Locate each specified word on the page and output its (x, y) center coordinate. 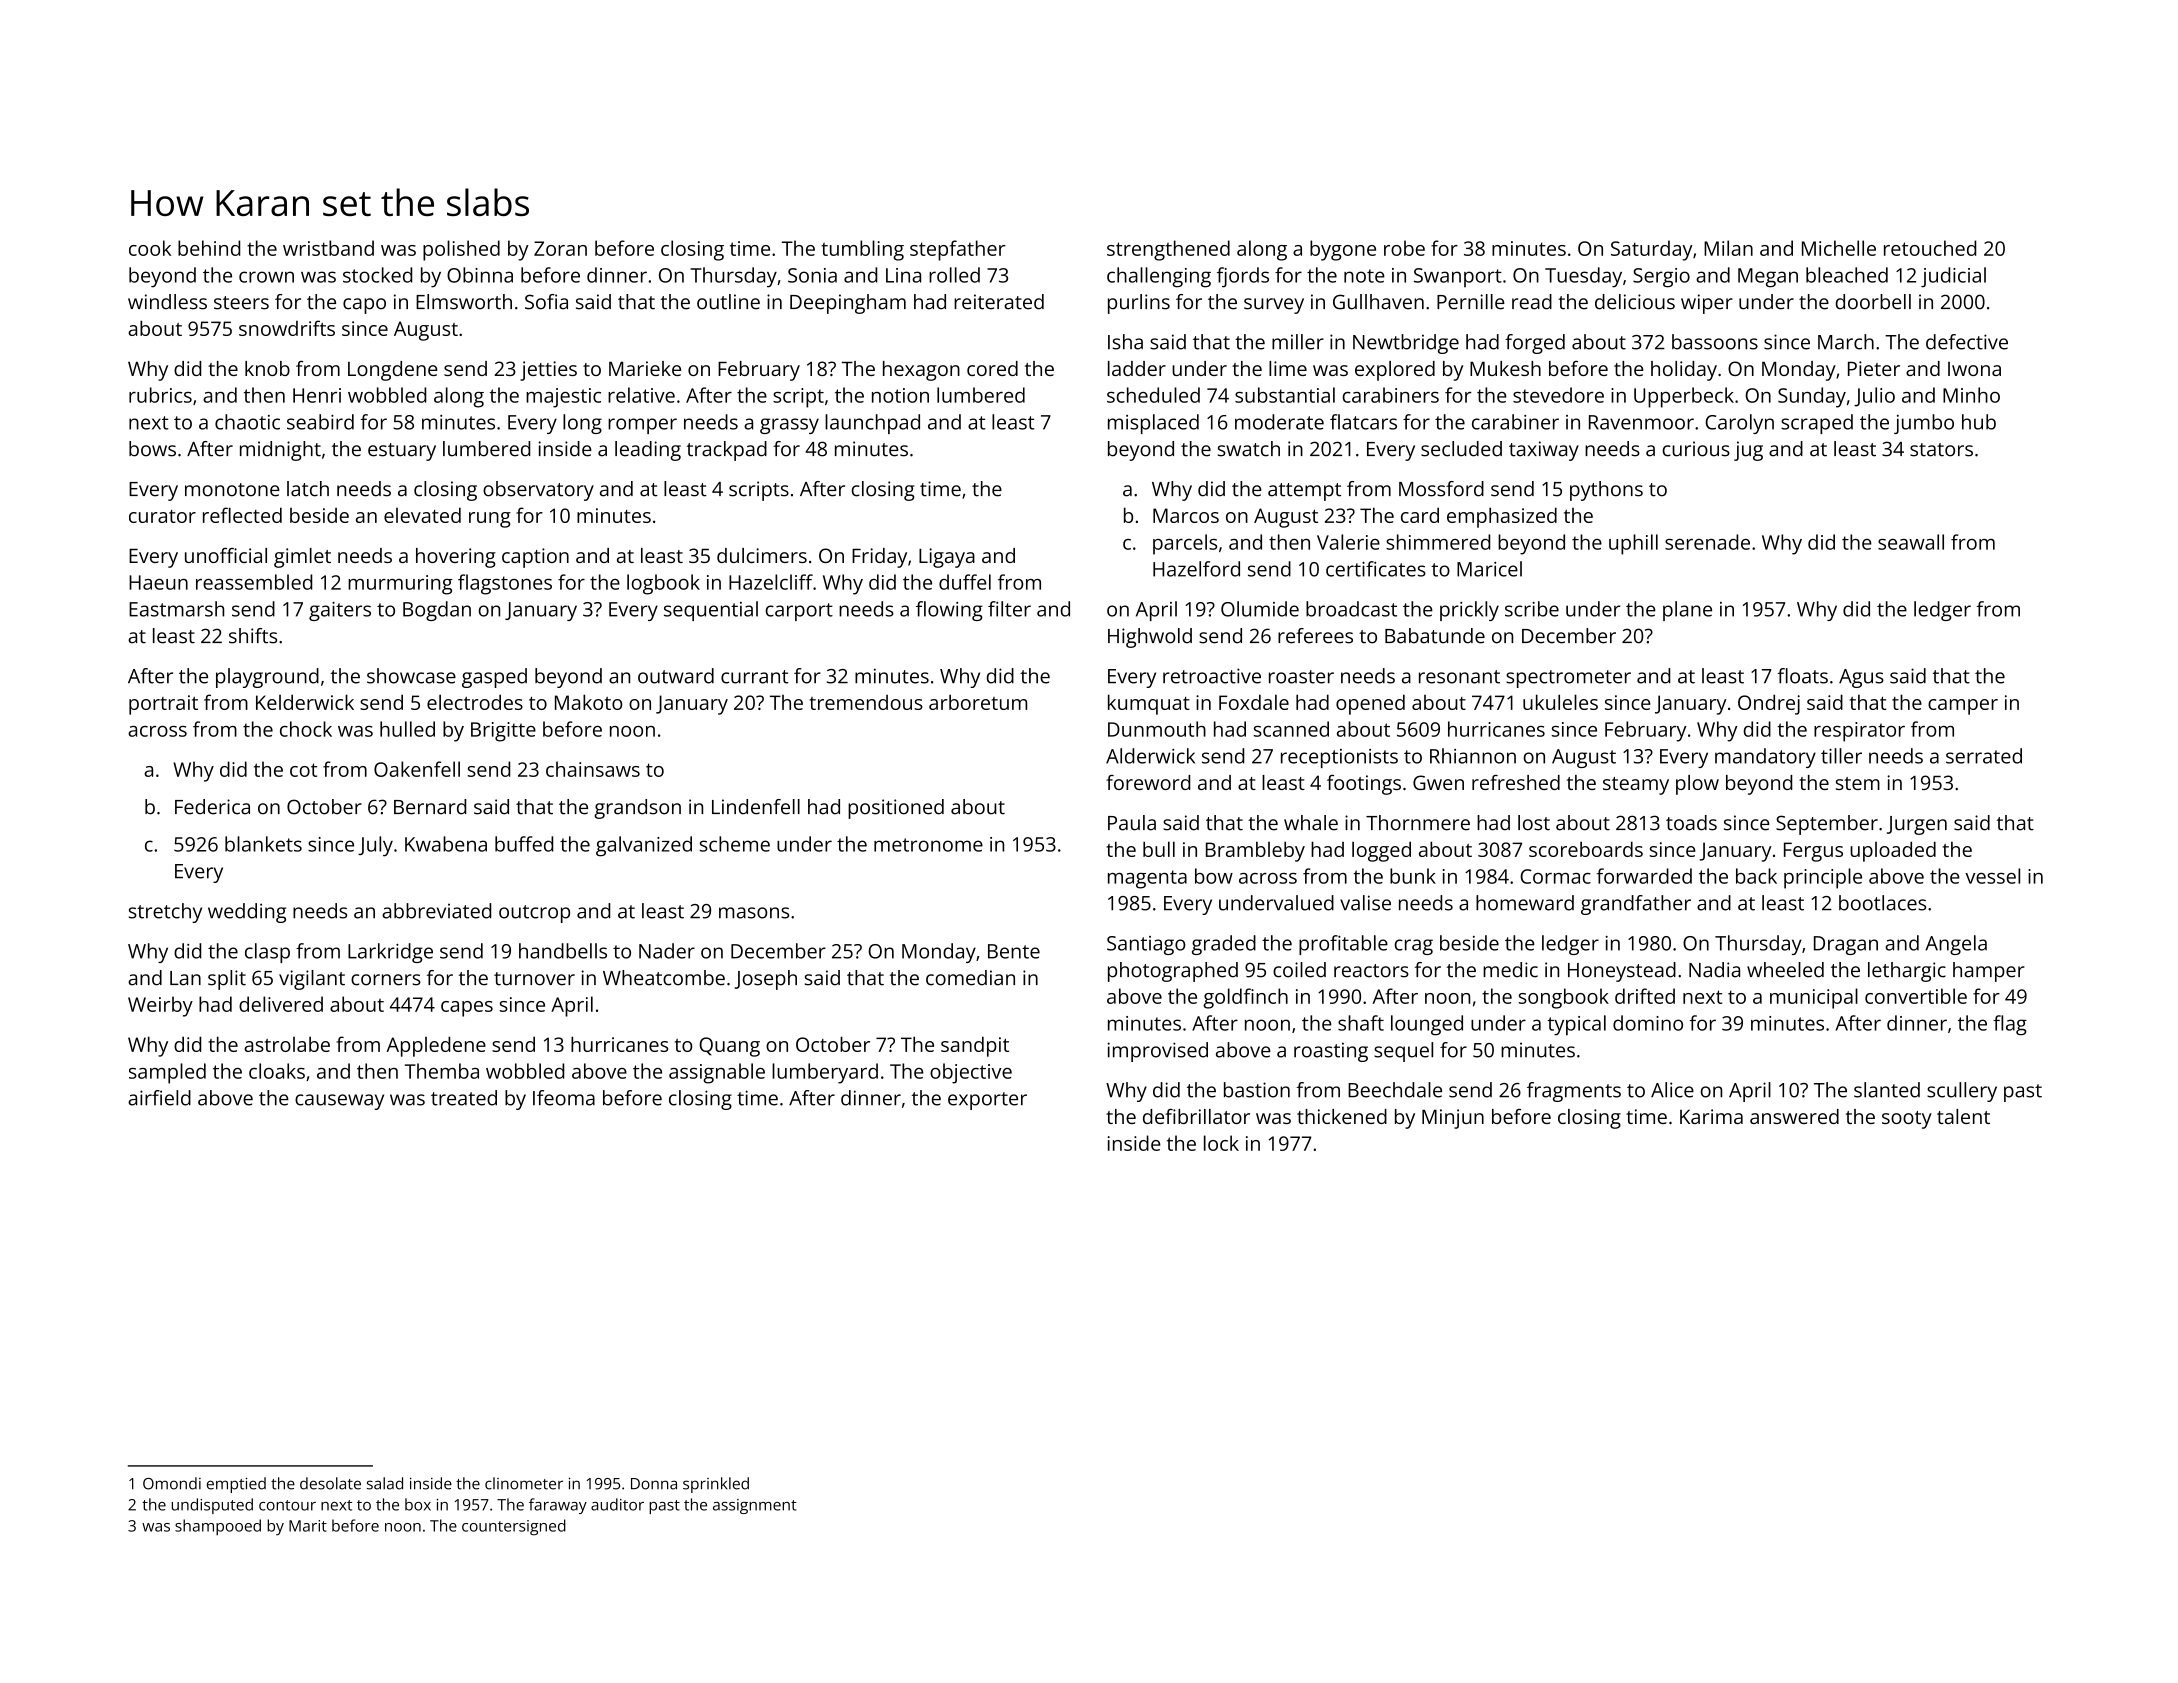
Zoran (560, 248)
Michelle (1839, 248)
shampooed (218, 1527)
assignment (755, 1506)
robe (1404, 248)
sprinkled (716, 1485)
